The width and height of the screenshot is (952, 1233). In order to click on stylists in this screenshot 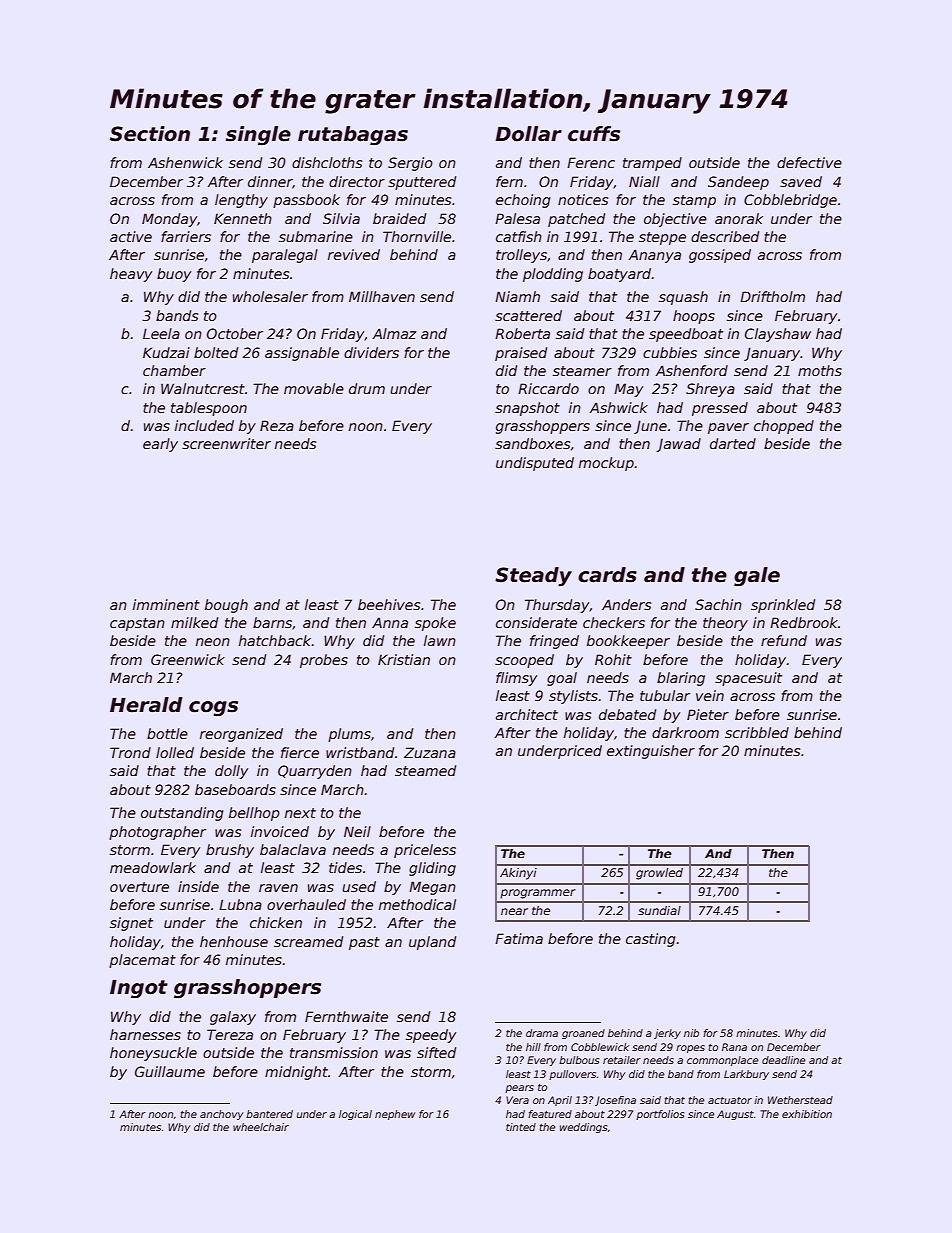, I will do `click(573, 697)`.
